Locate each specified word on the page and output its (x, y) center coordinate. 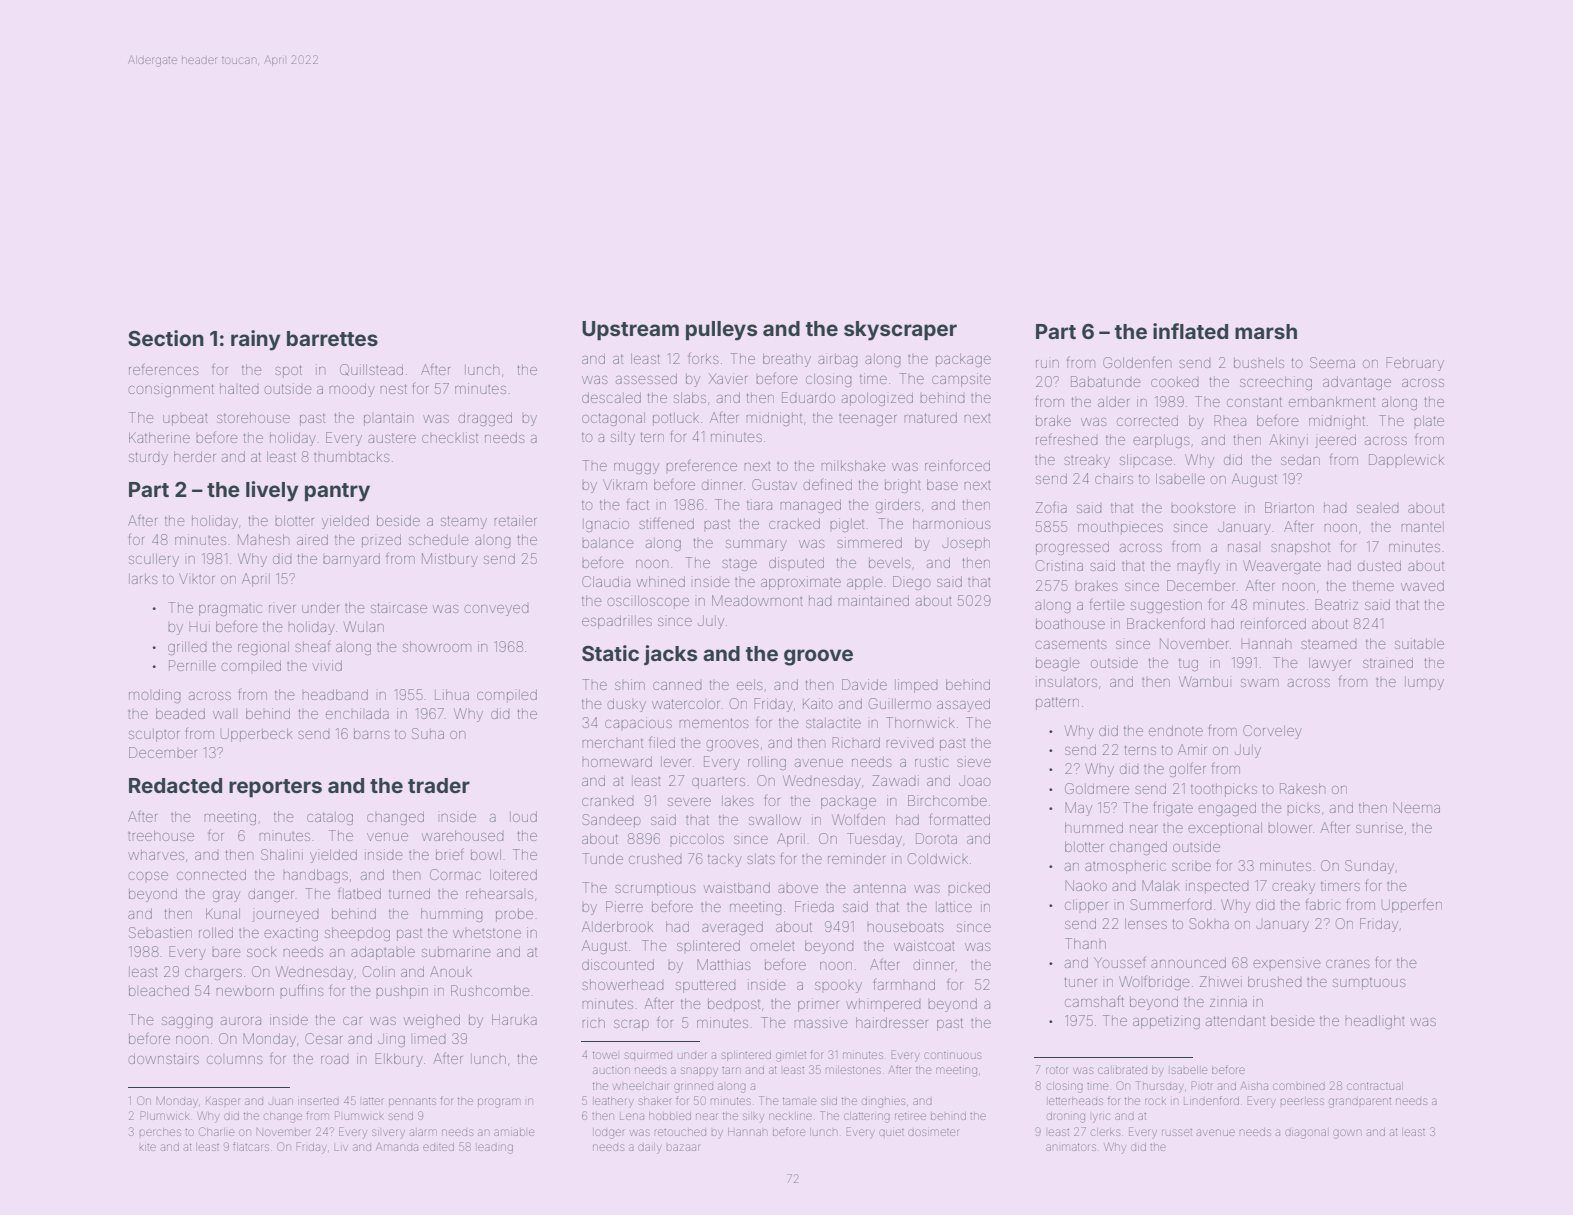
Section (166, 338)
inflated (1190, 331)
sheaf (313, 646)
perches (160, 1132)
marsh (1266, 331)
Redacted (175, 785)
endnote (1176, 730)
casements (1071, 644)
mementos (714, 723)
